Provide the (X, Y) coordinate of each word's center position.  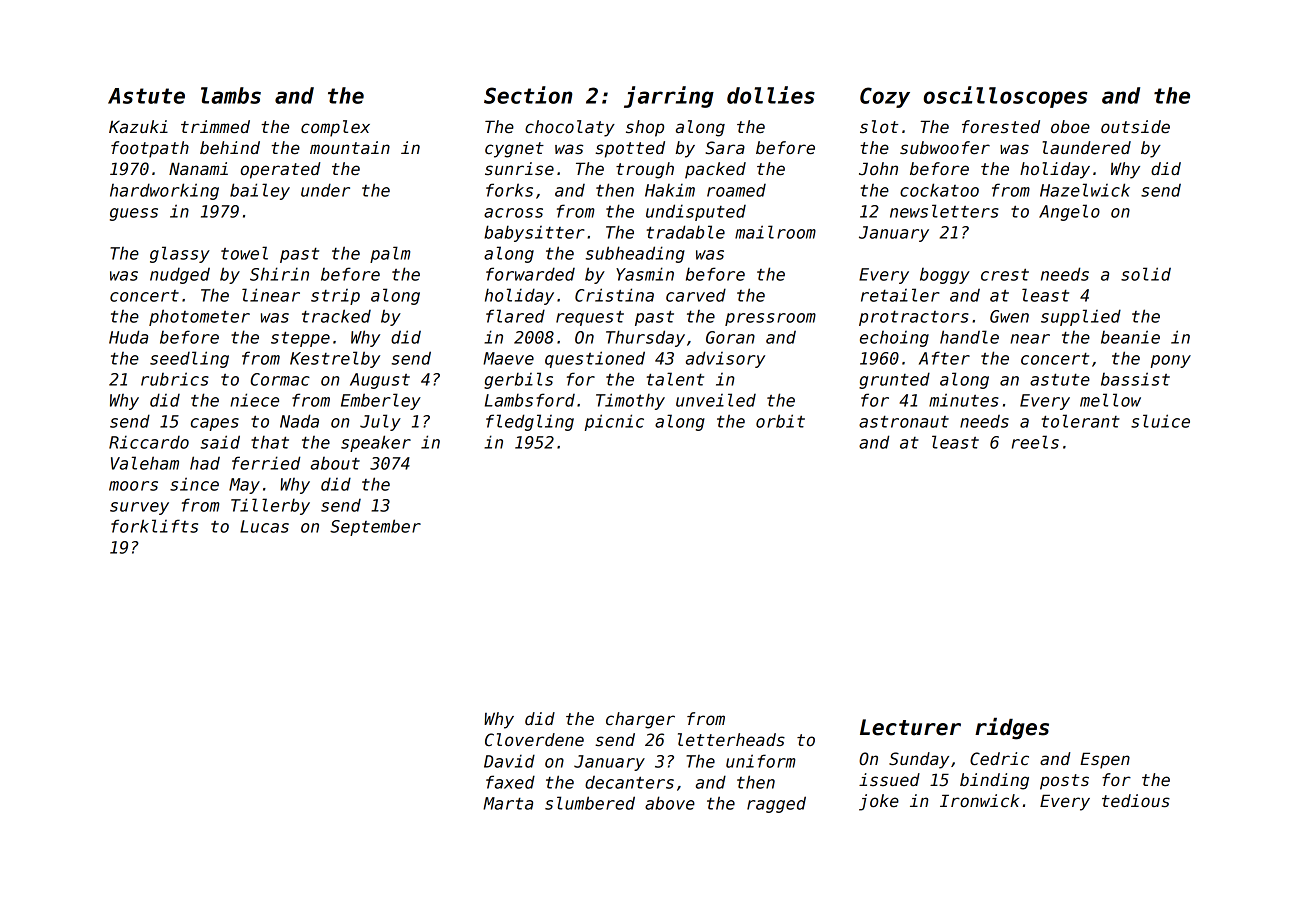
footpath (150, 149)
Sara (725, 148)
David (509, 761)
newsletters (944, 211)
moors (133, 486)
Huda (128, 337)
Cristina (614, 295)
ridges (1012, 729)
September (375, 527)
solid (1146, 274)
